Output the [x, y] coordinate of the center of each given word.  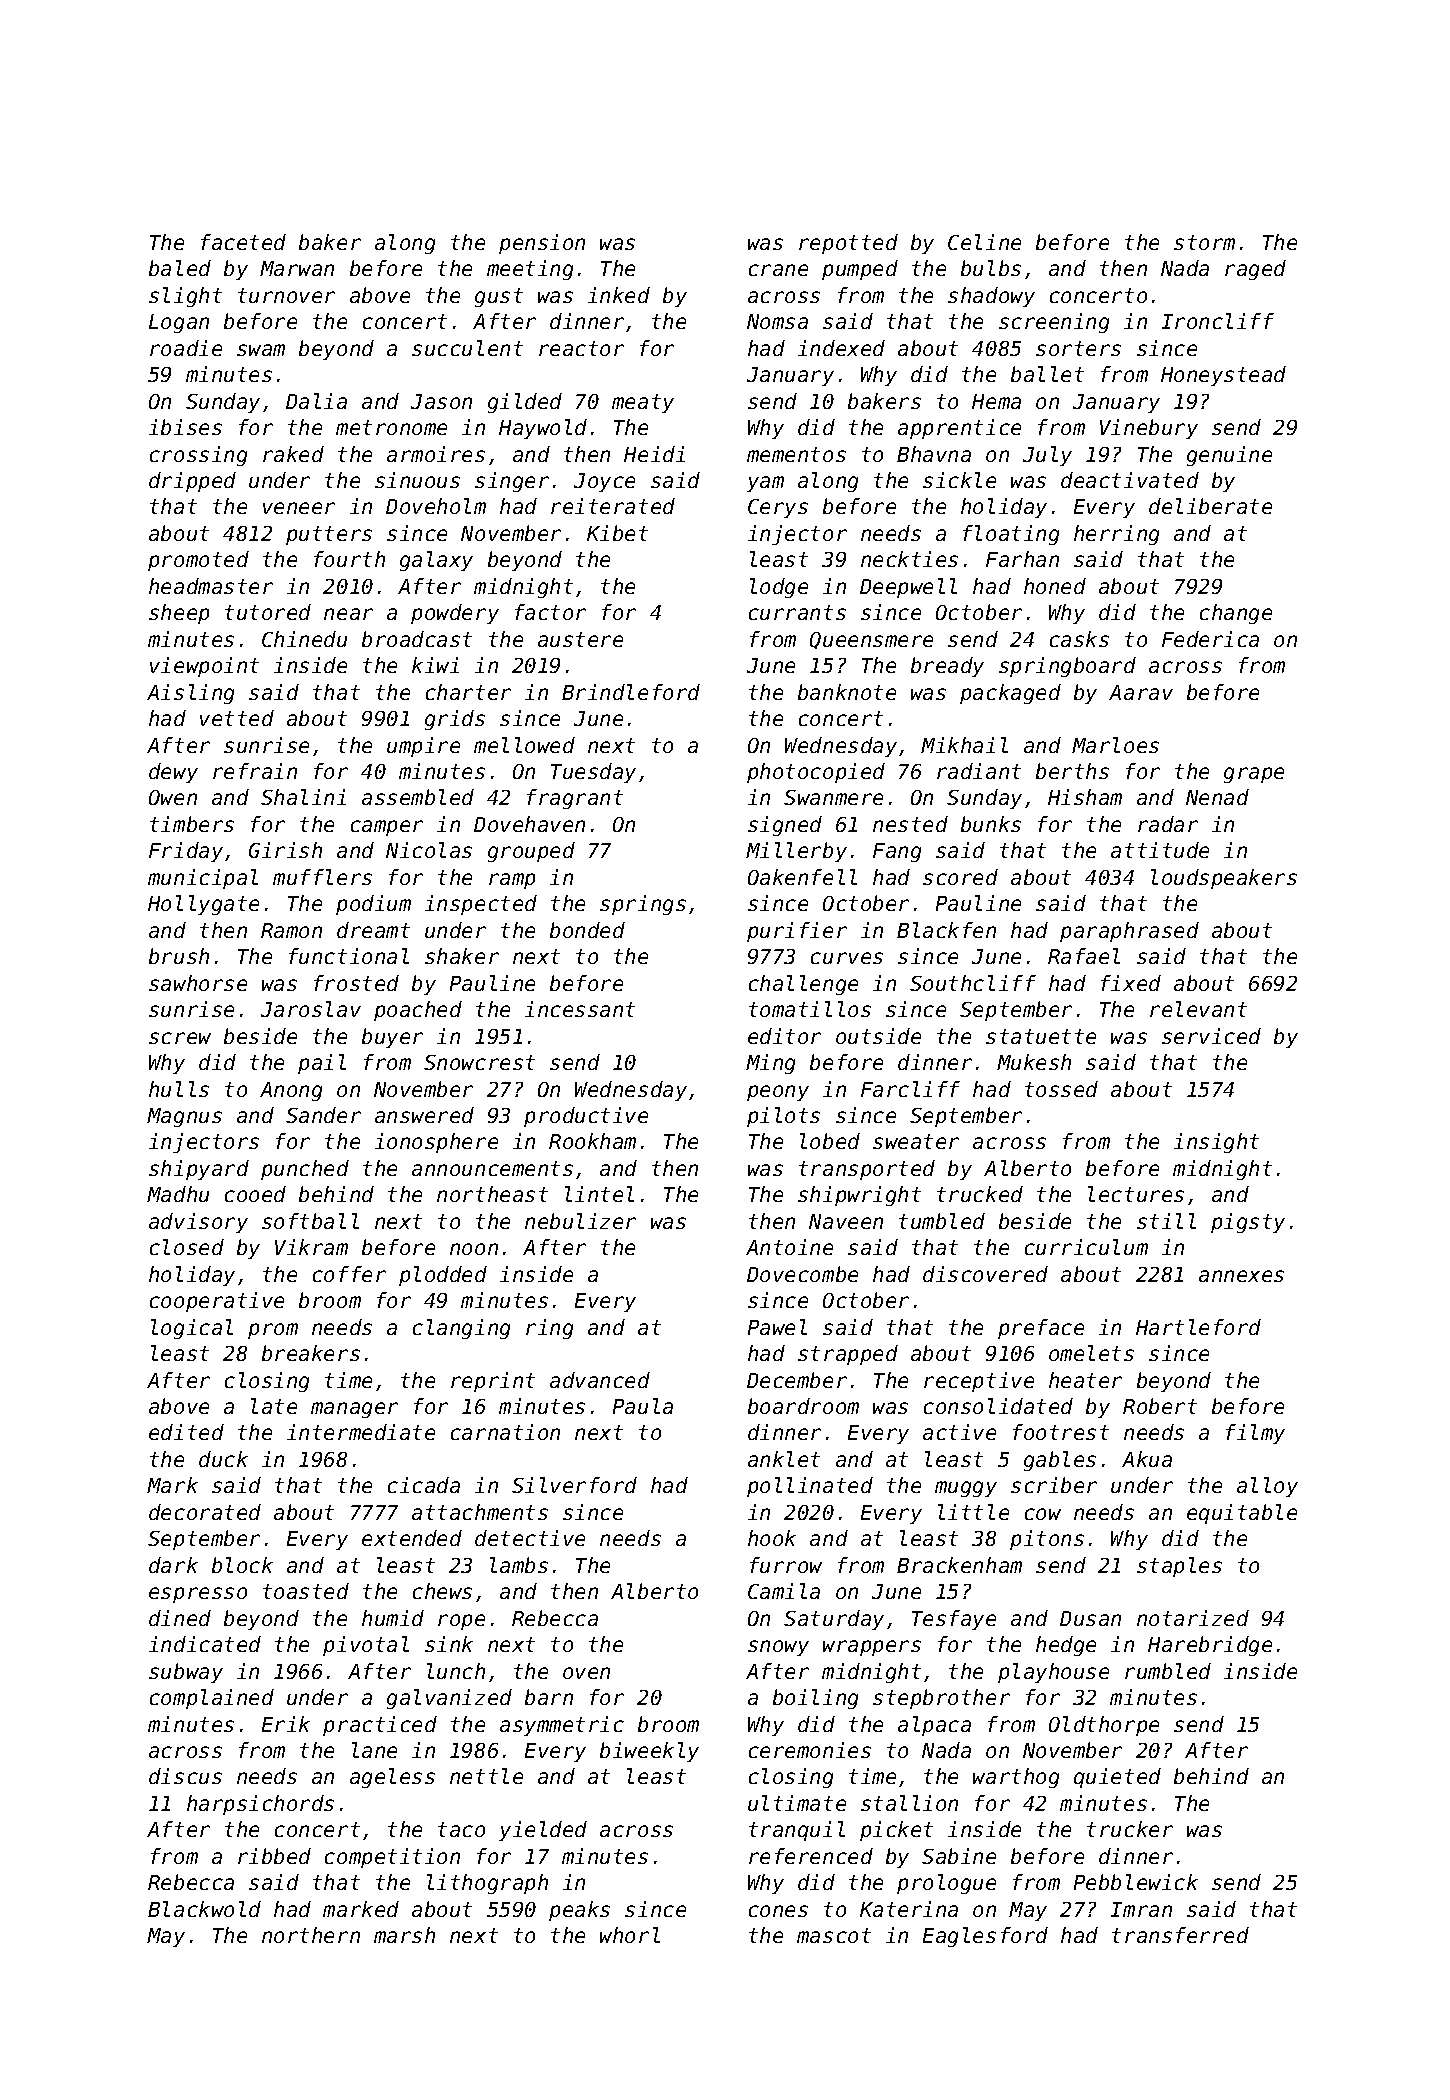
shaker [462, 956]
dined [180, 1618]
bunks [991, 824]
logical [192, 1329]
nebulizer [580, 1221]
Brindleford [631, 692]
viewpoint [204, 667]
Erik [286, 1724]
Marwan [297, 268]
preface [1041, 1329]
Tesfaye [954, 1620]
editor [784, 1036]
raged [1255, 270]
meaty [643, 403]
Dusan [1090, 1618]
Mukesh [1034, 1062]
